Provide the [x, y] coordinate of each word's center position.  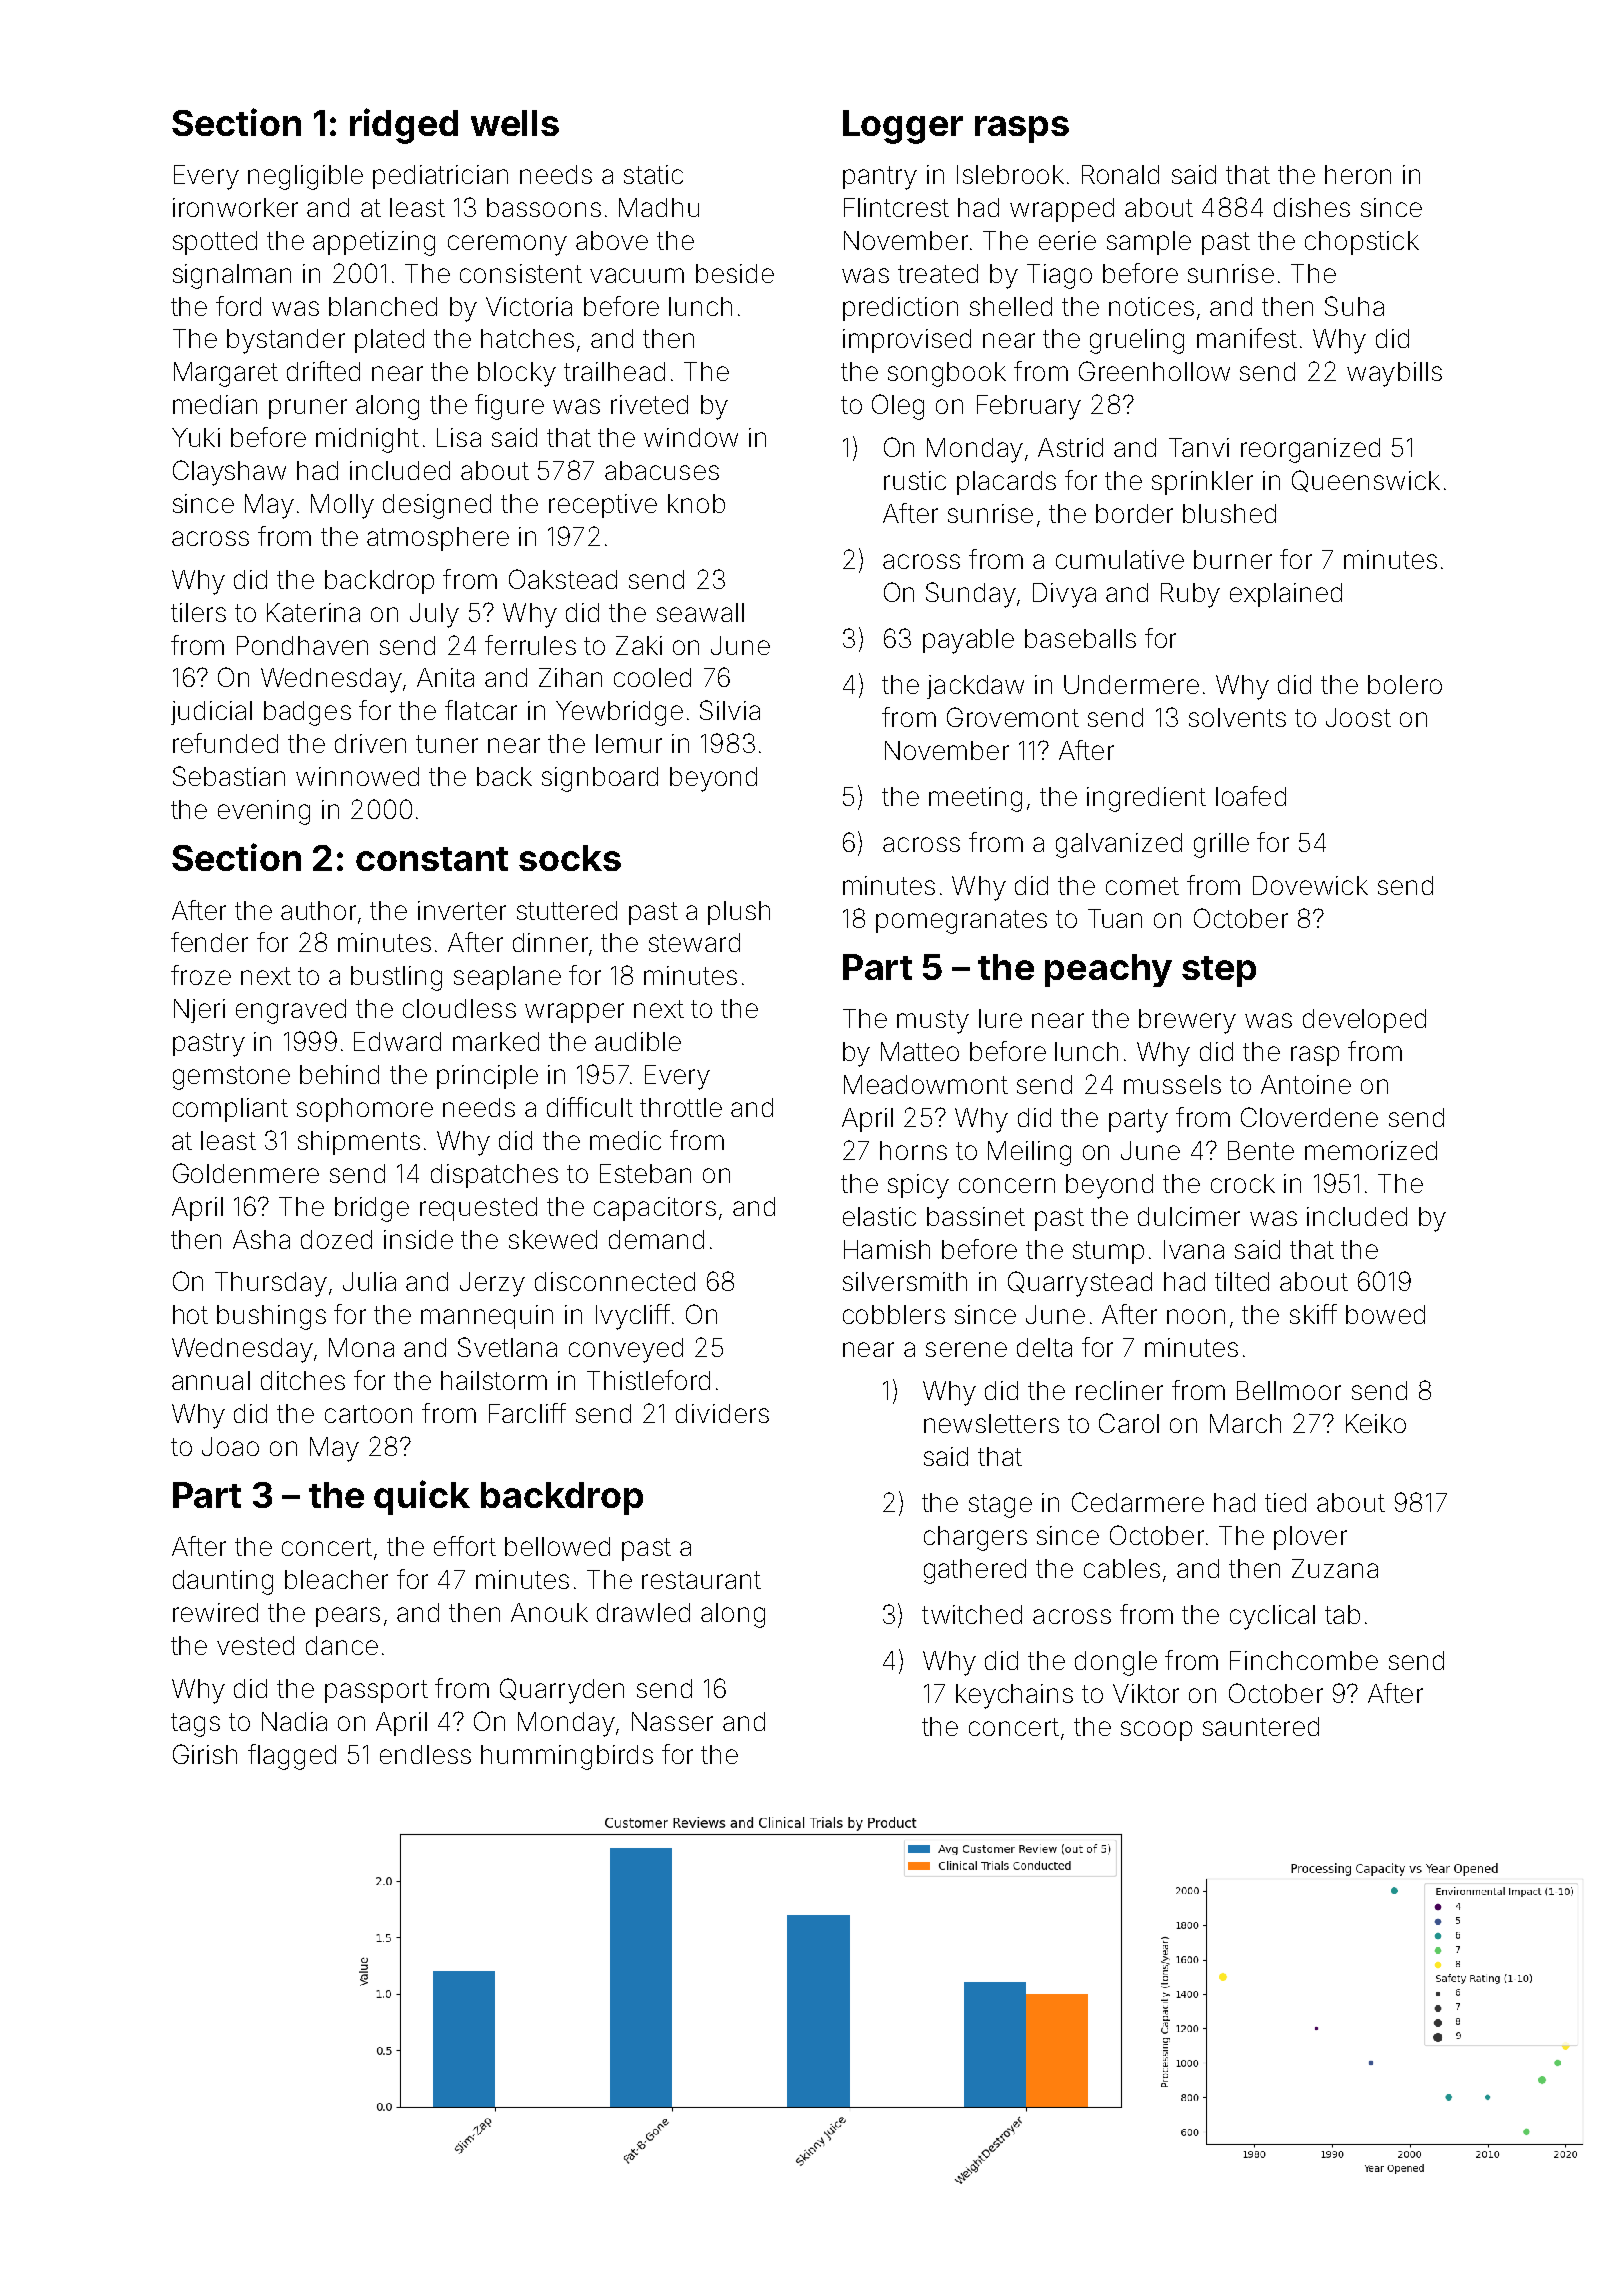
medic [625, 1140]
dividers [722, 1413]
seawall [700, 612]
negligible [305, 177]
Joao [230, 1446]
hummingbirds [567, 1757]
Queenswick [1366, 481]
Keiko [1376, 1423]
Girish [205, 1754]
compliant [230, 1110]
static [653, 174]
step [1219, 971]
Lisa [459, 437]
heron [1358, 174]
